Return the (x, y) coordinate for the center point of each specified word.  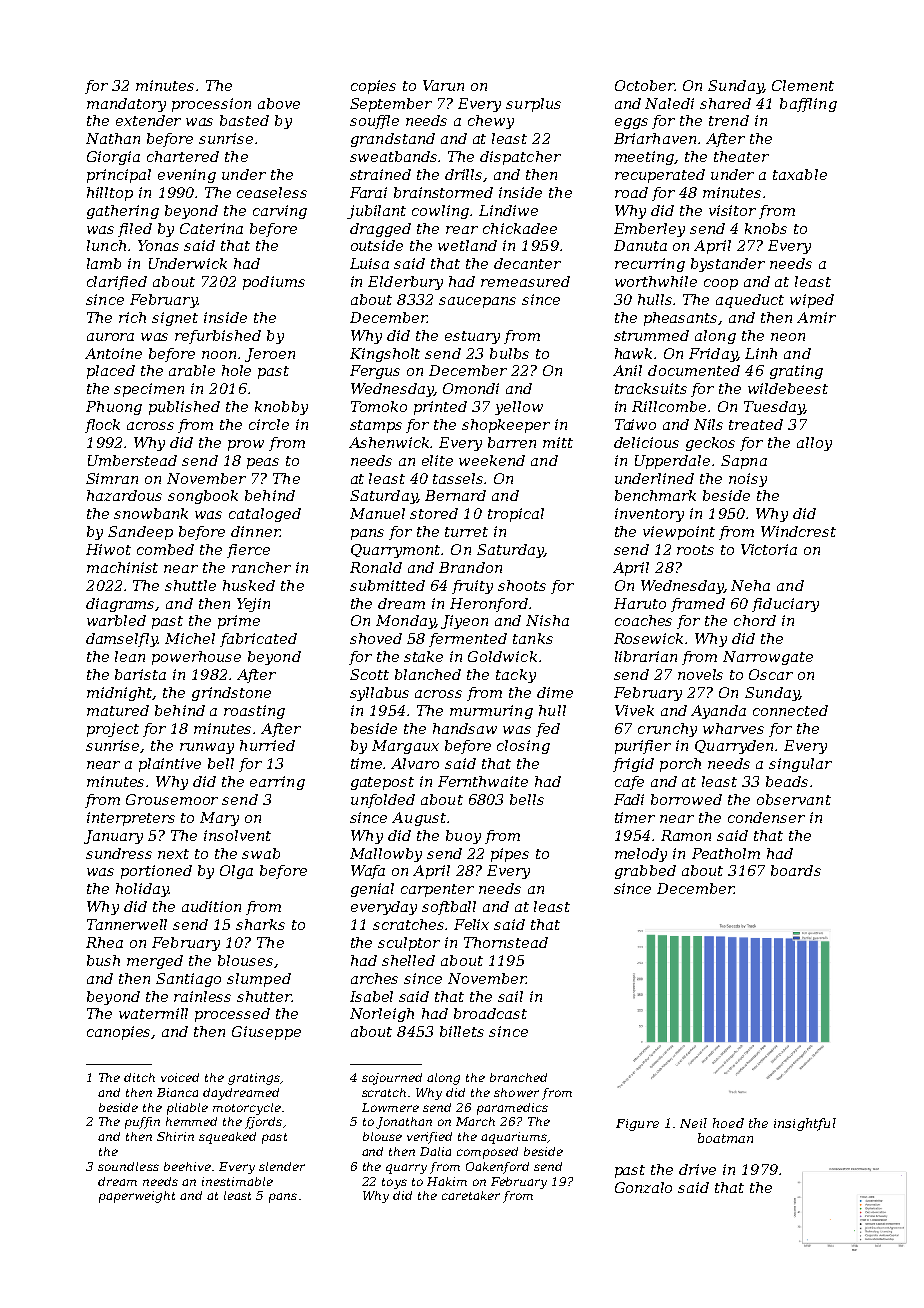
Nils (708, 424)
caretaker (471, 1195)
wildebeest (788, 388)
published (184, 408)
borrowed (686, 799)
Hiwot (108, 549)
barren (512, 442)
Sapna (744, 462)
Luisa (369, 263)
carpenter (437, 890)
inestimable (237, 1181)
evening (187, 176)
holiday (142, 890)
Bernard (455, 495)
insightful (805, 1124)
